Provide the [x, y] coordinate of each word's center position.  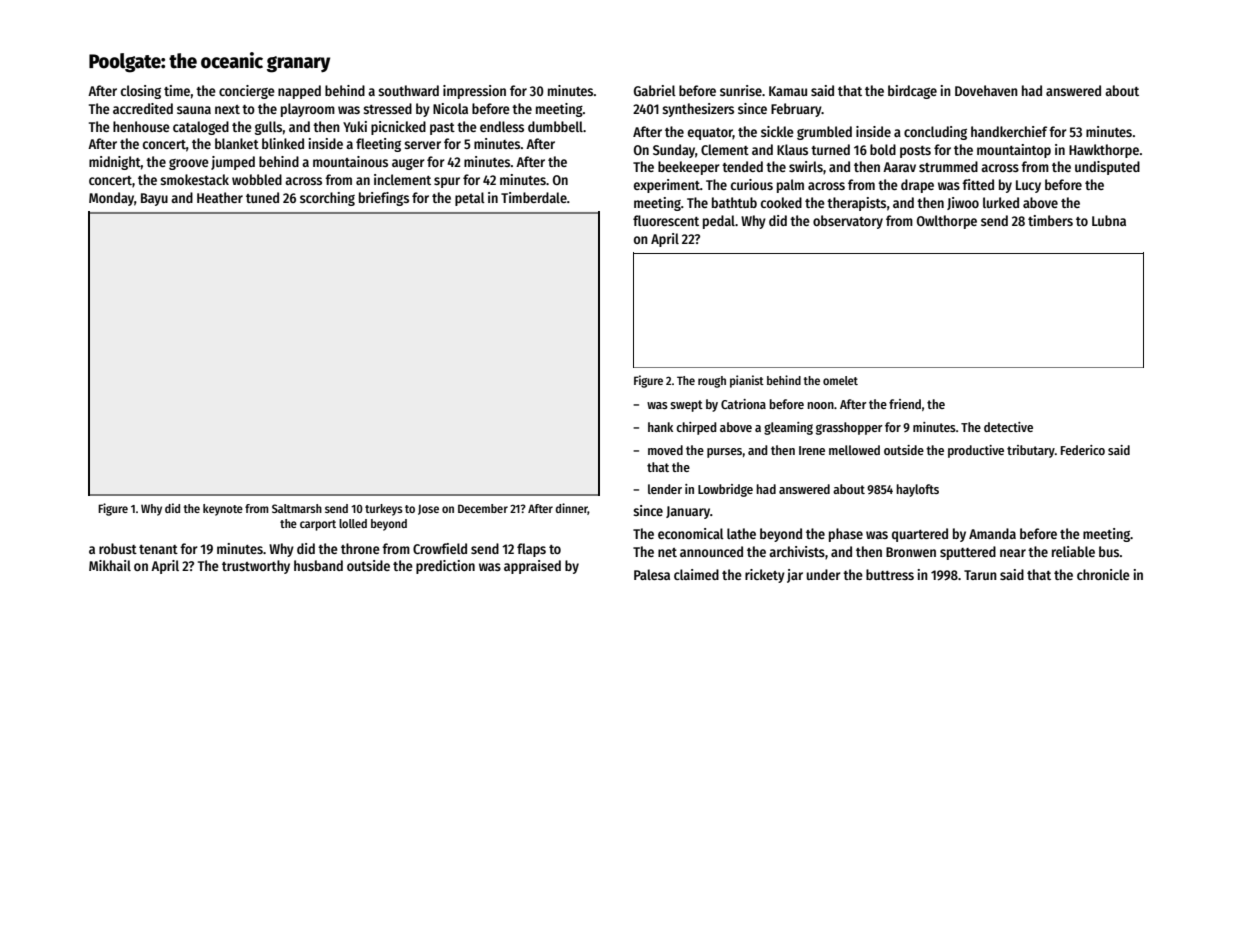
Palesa [652, 574]
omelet [840, 380]
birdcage [912, 92]
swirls [806, 166]
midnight [115, 163]
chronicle [1103, 574]
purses [724, 453]
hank [660, 427]
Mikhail [110, 565]
